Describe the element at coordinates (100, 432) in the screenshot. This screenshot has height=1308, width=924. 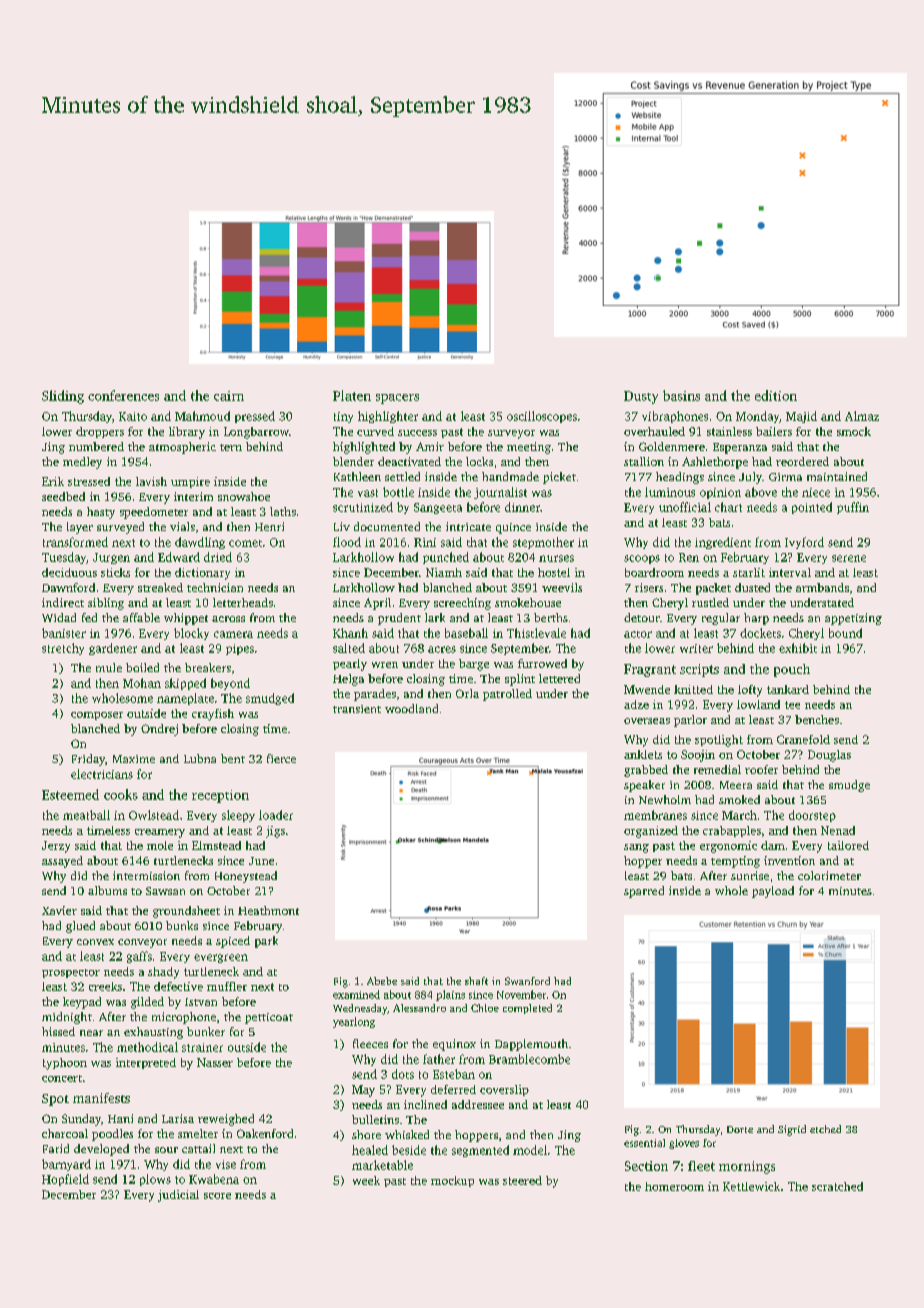
I see `droppers` at that location.
